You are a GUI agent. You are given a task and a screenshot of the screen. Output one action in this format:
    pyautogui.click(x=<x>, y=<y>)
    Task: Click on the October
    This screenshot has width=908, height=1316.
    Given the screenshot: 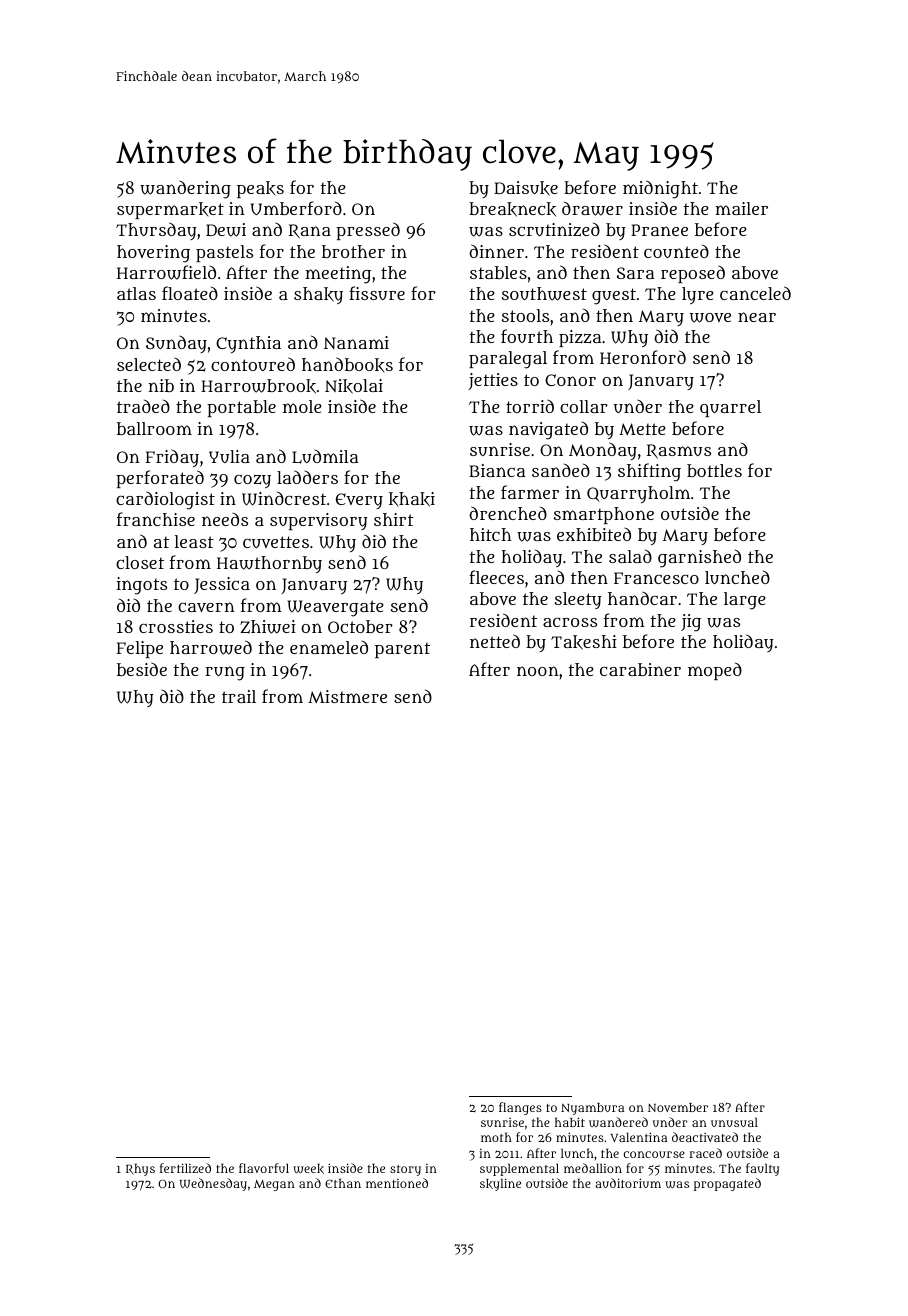 What is the action you would take?
    pyautogui.click(x=360, y=626)
